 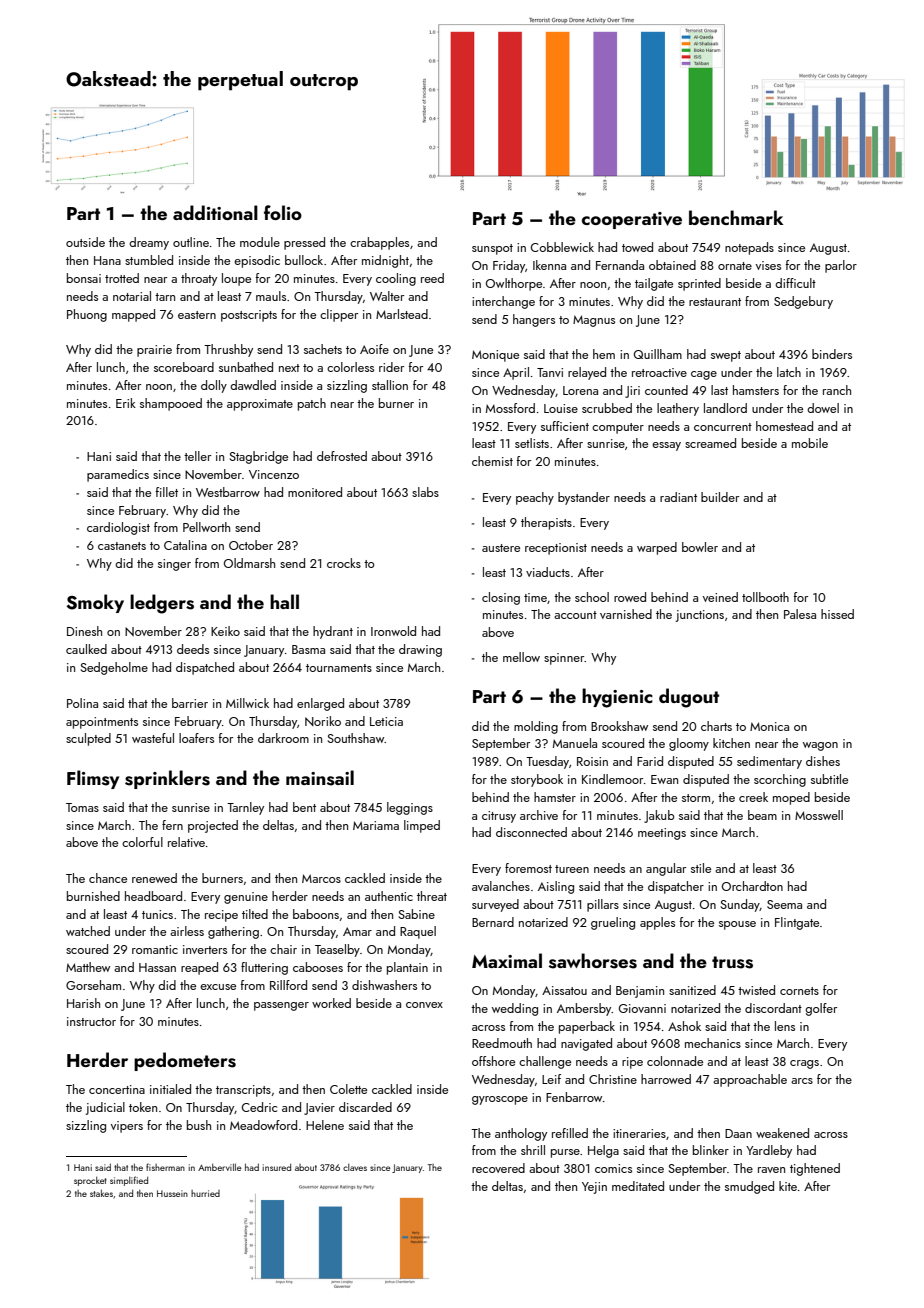 What do you see at coordinates (750, 1080) in the document?
I see `approachable` at bounding box center [750, 1080].
